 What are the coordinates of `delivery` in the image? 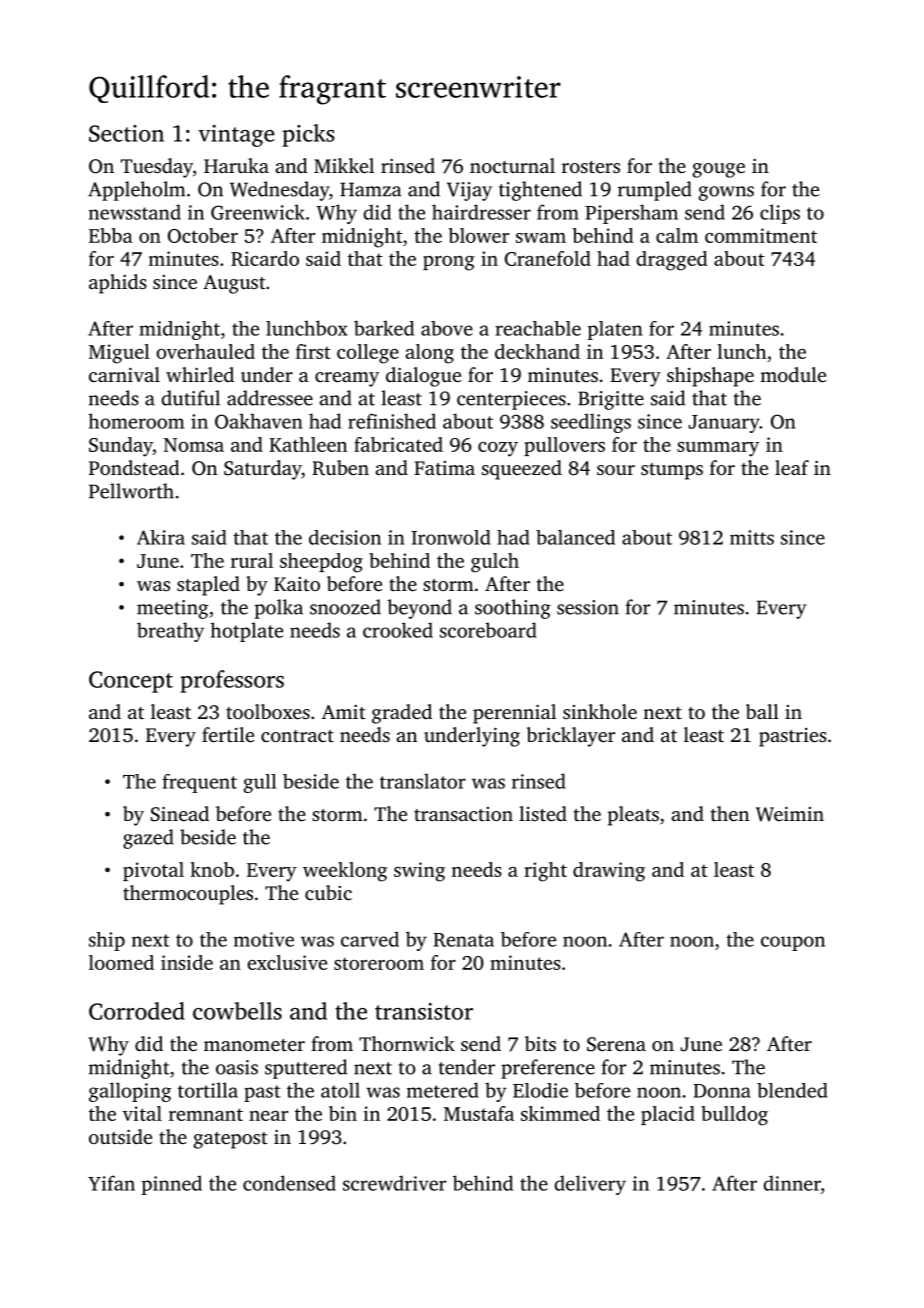 It's located at (590, 1185).
